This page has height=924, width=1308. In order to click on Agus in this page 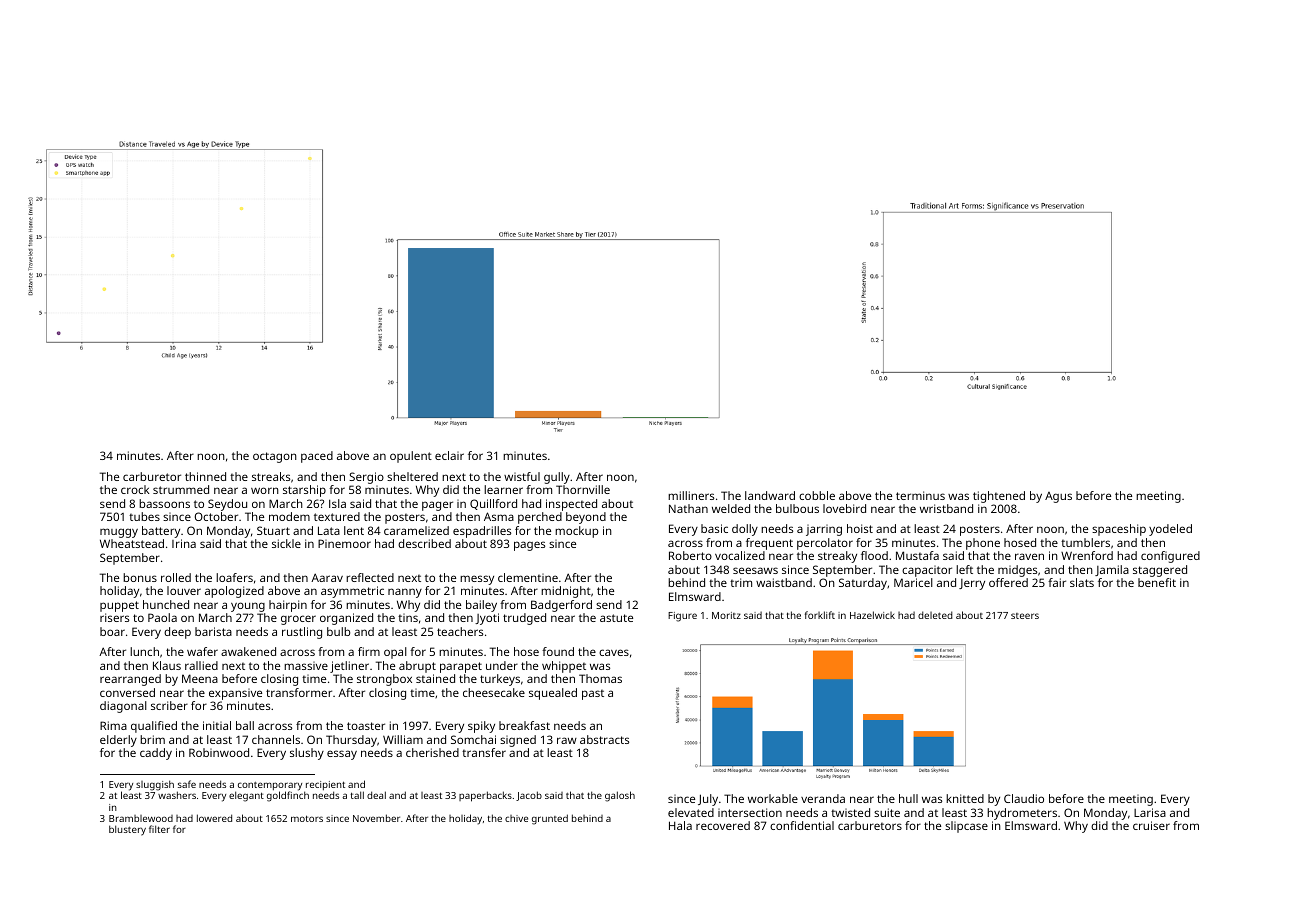, I will do `click(1058, 497)`.
